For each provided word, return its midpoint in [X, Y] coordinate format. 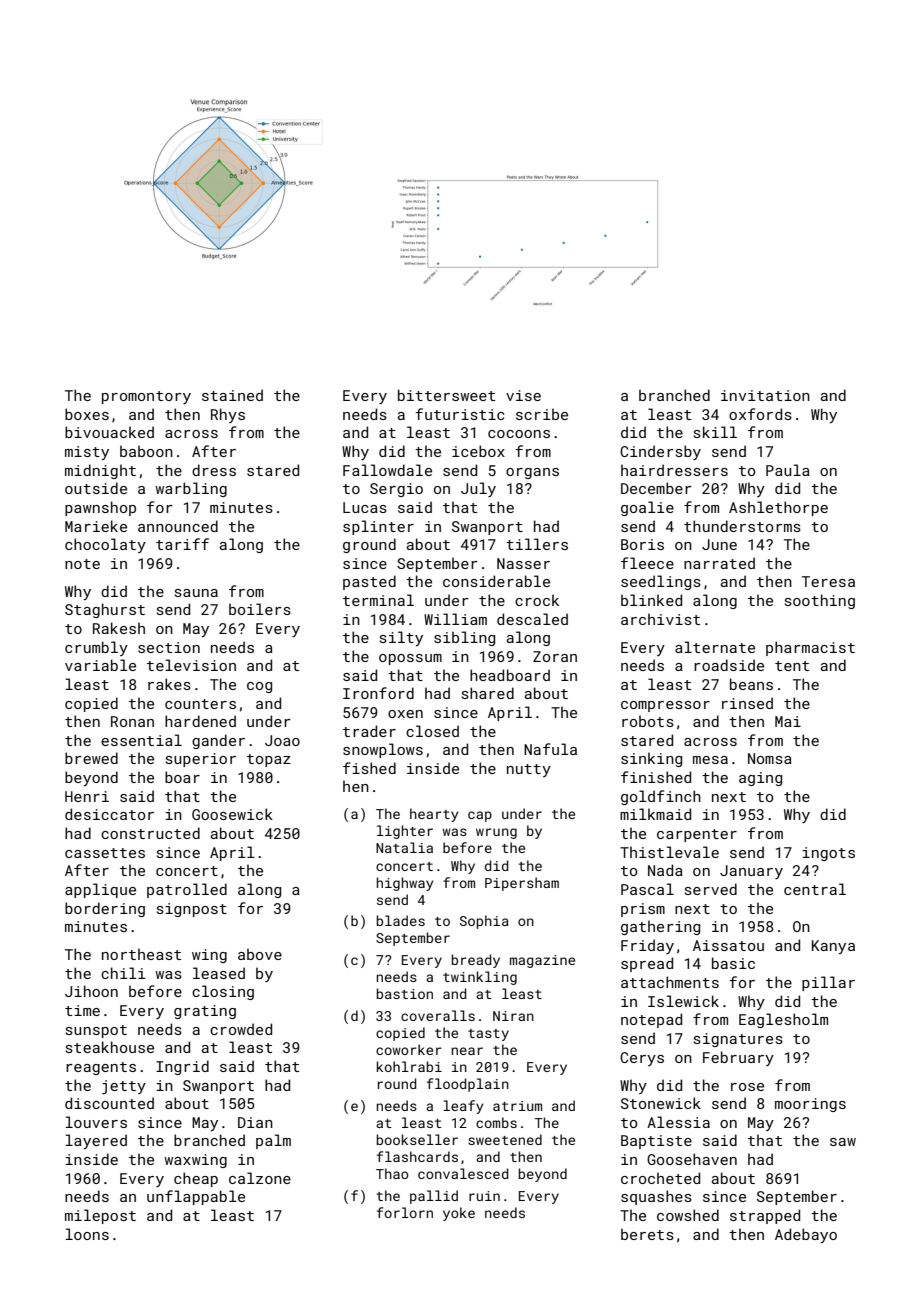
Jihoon [91, 991]
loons [87, 1234]
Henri [87, 796]
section [169, 647]
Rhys [228, 415]
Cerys [642, 1059]
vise [523, 395]
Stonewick [661, 1103]
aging [760, 779]
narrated [719, 563]
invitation [765, 395]
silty [401, 638]
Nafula [550, 749]
